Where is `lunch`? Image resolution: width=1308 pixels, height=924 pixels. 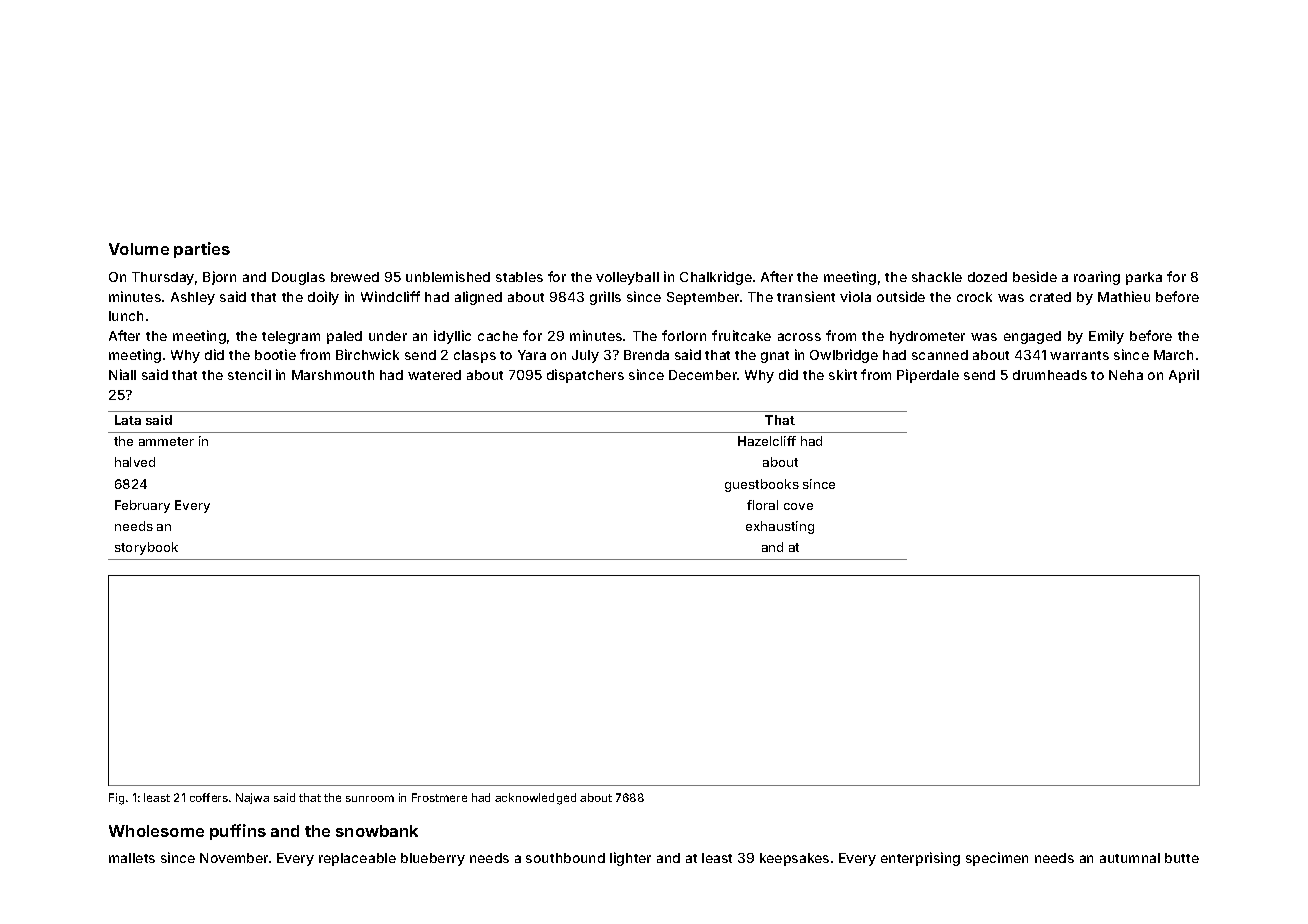 lunch is located at coordinates (126, 316).
